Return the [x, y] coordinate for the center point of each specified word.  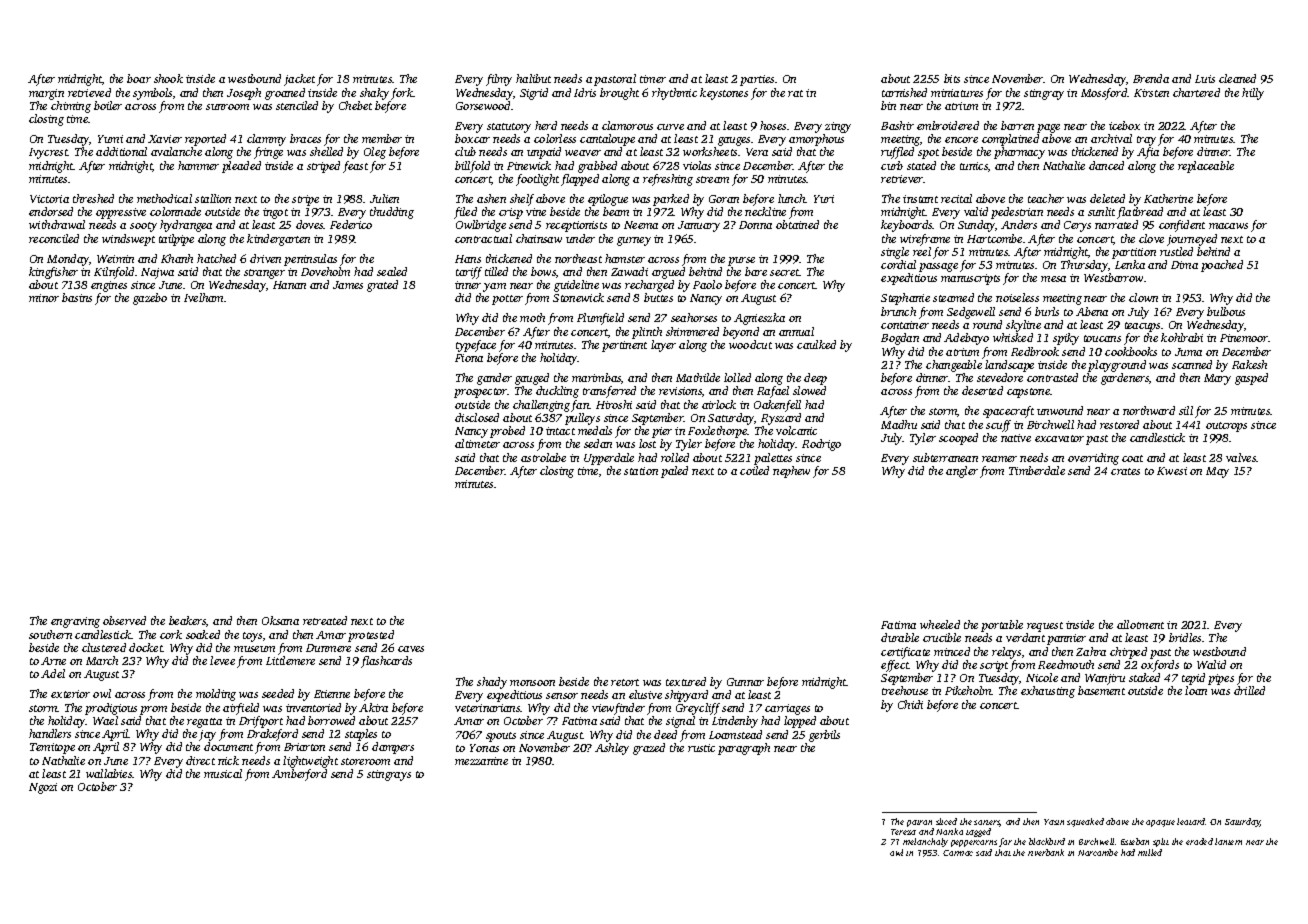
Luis [1205, 79]
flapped [580, 180]
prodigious [111, 709]
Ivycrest [48, 153]
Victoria [49, 199]
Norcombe [1098, 852]
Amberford [299, 775]
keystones [724, 94]
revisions [680, 391]
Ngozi [43, 788]
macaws [1228, 226]
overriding [1093, 459]
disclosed [477, 417]
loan [1196, 690]
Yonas [484, 748]
